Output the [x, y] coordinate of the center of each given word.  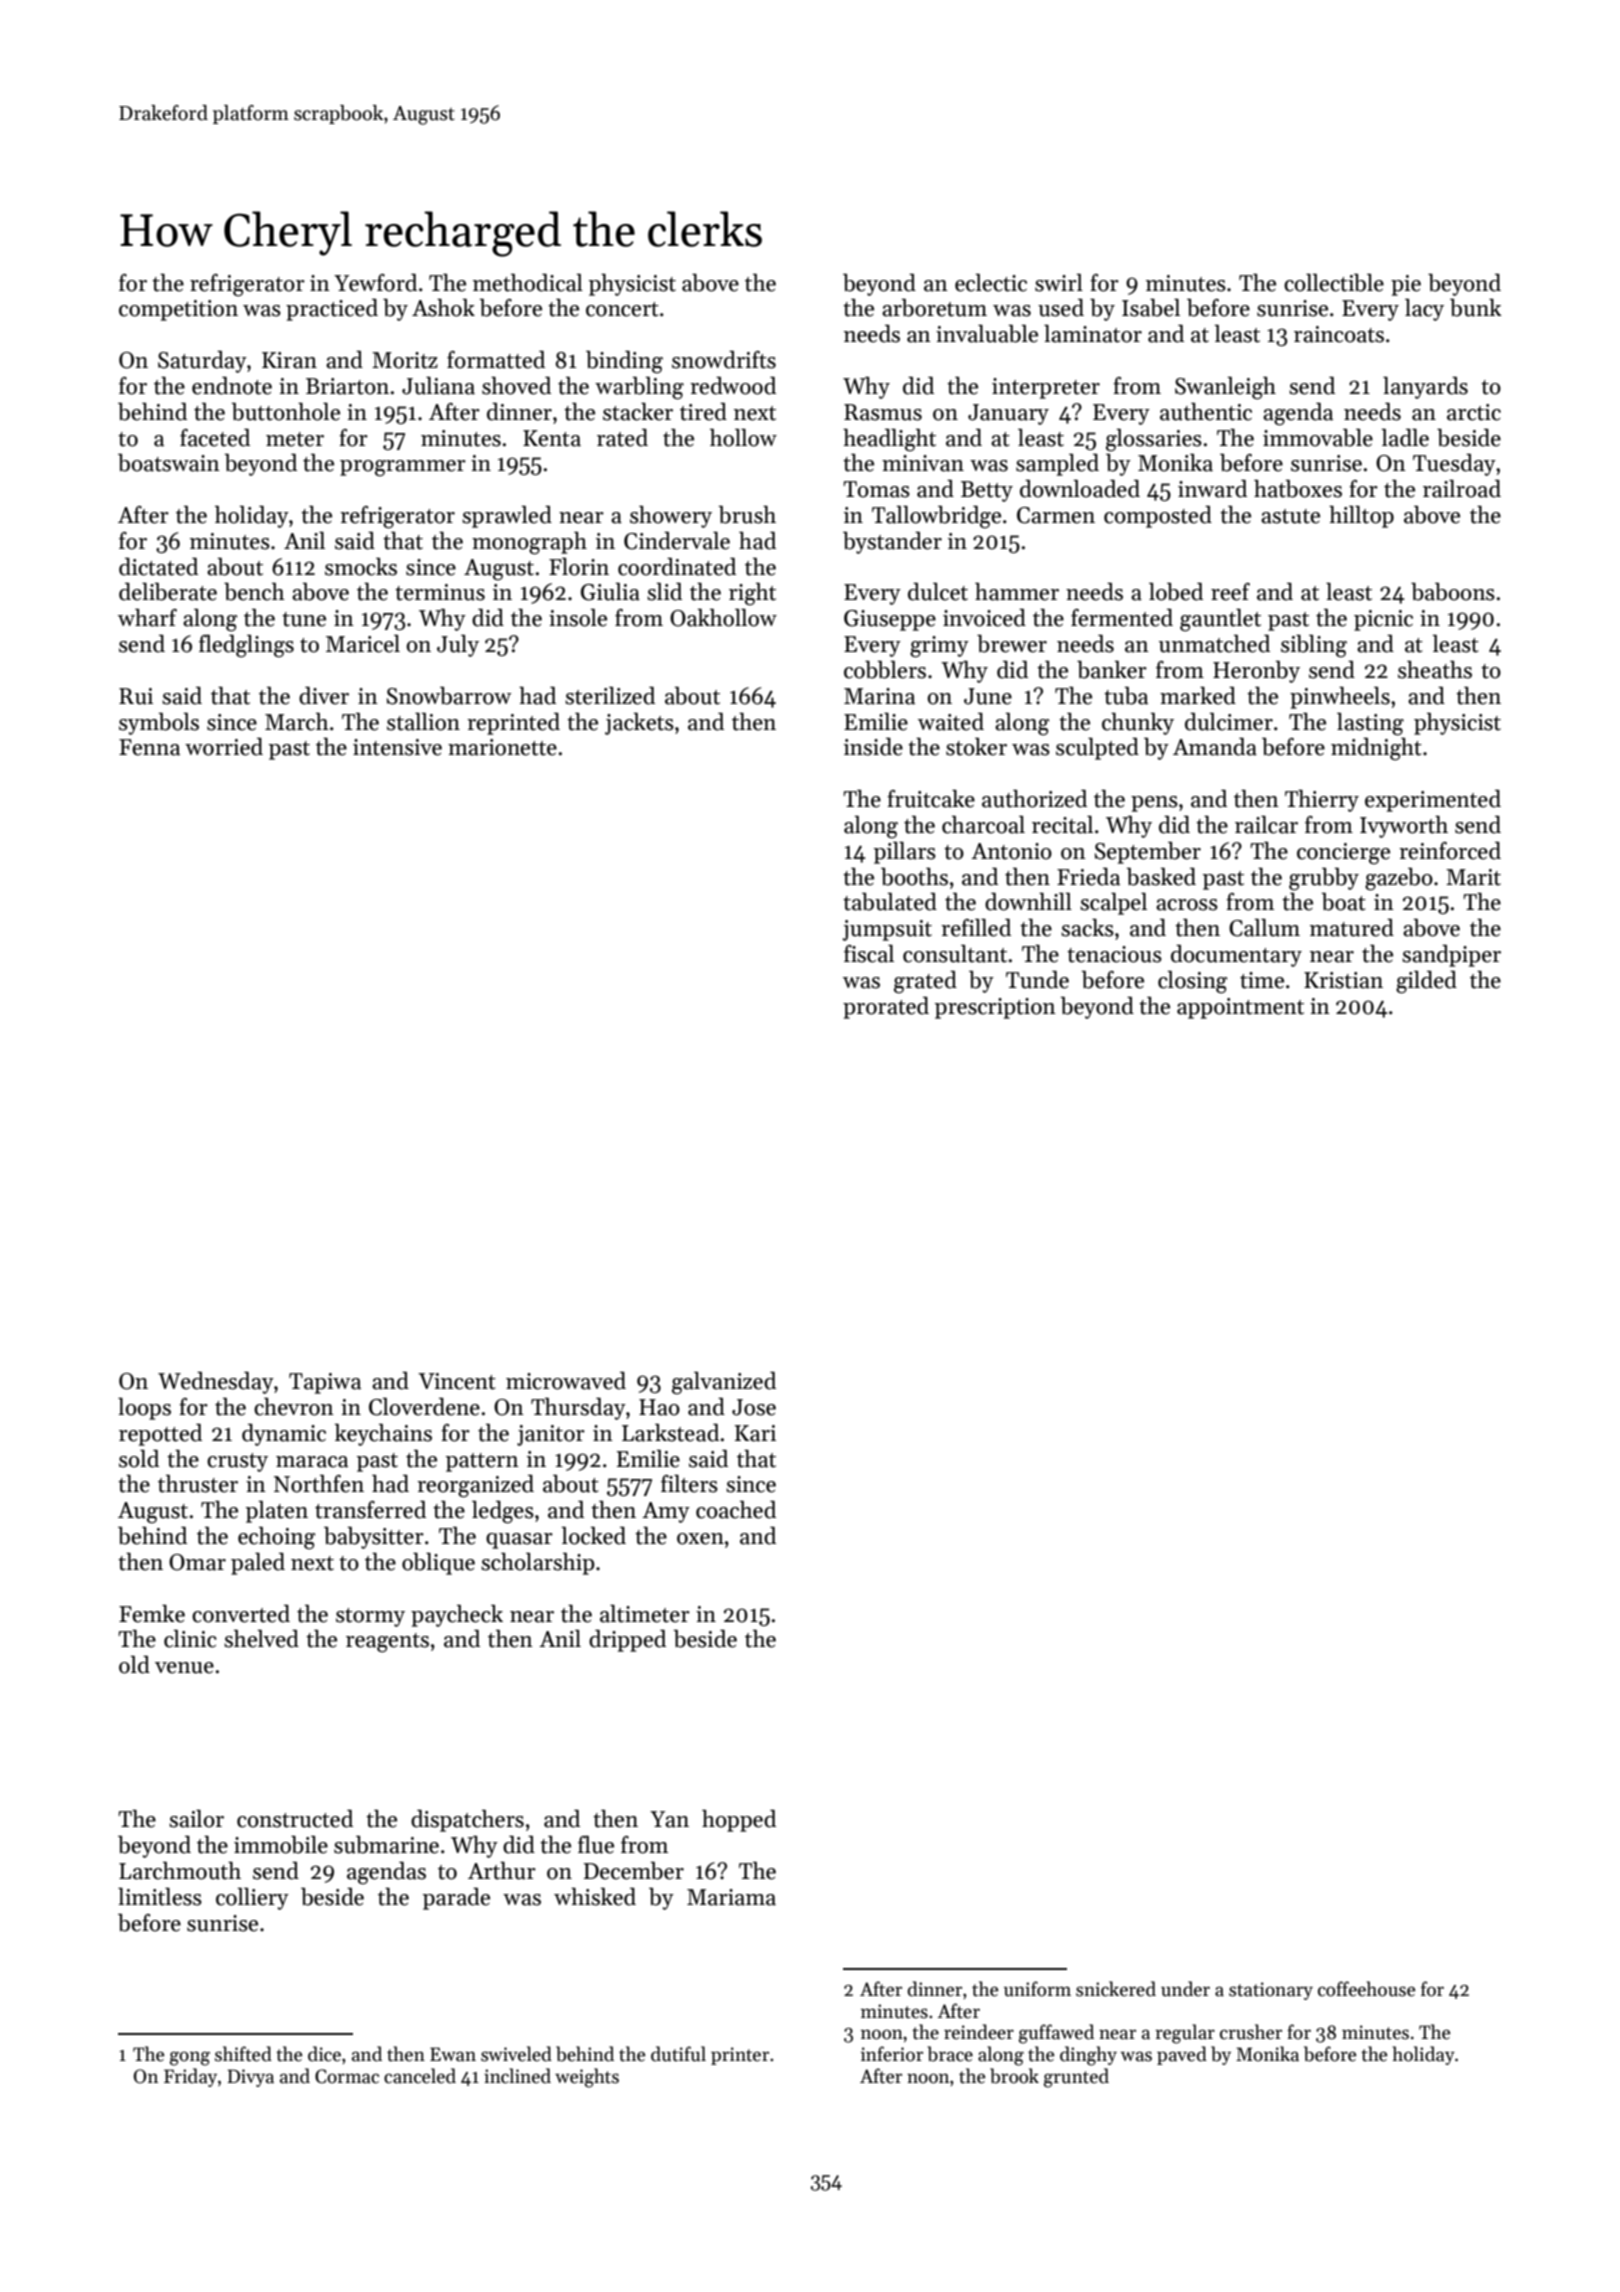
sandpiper [1451, 956]
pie [1406, 285]
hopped [739, 1821]
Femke [152, 1614]
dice [324, 2054]
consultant [955, 954]
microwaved [566, 1381]
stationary [1271, 1991]
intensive [397, 747]
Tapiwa [325, 1383]
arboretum [934, 308]
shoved [516, 386]
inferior [892, 2054]
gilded [1426, 982]
